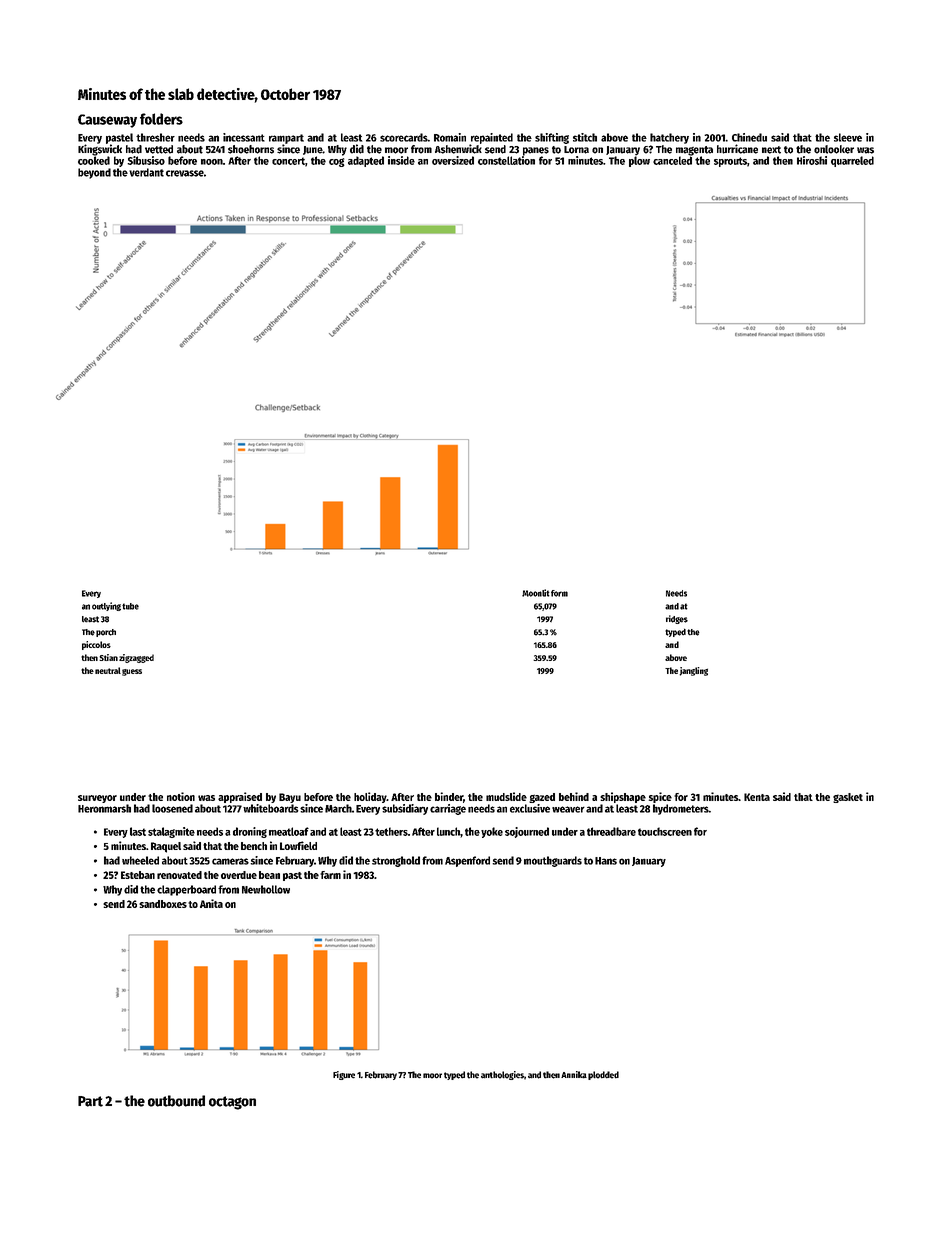 The height and width of the page is (1233, 952). What do you see at coordinates (244, 137) in the page?
I see `incessant` at bounding box center [244, 137].
